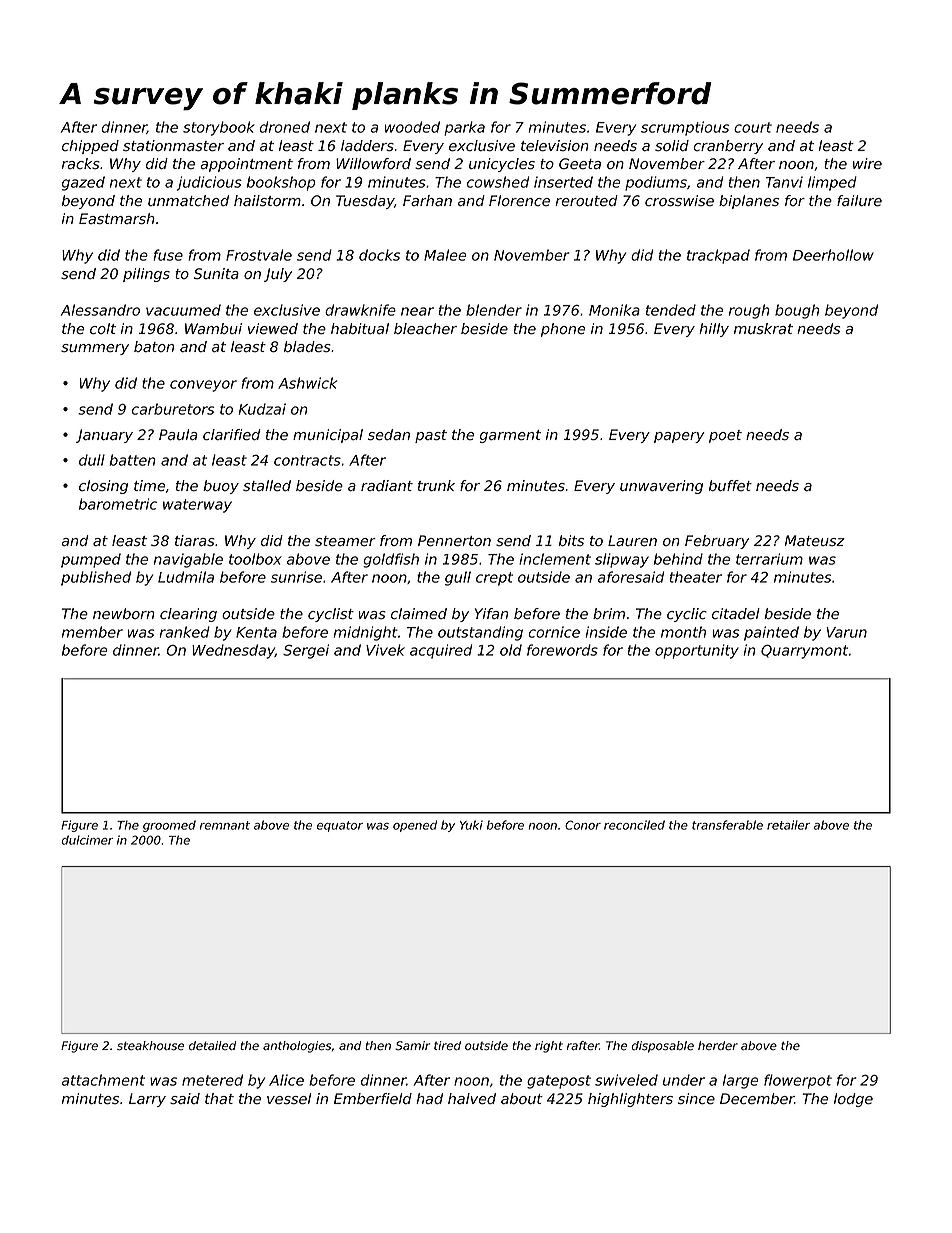 This page has width=952, height=1233. What do you see at coordinates (173, 409) in the page?
I see `carburetors` at bounding box center [173, 409].
